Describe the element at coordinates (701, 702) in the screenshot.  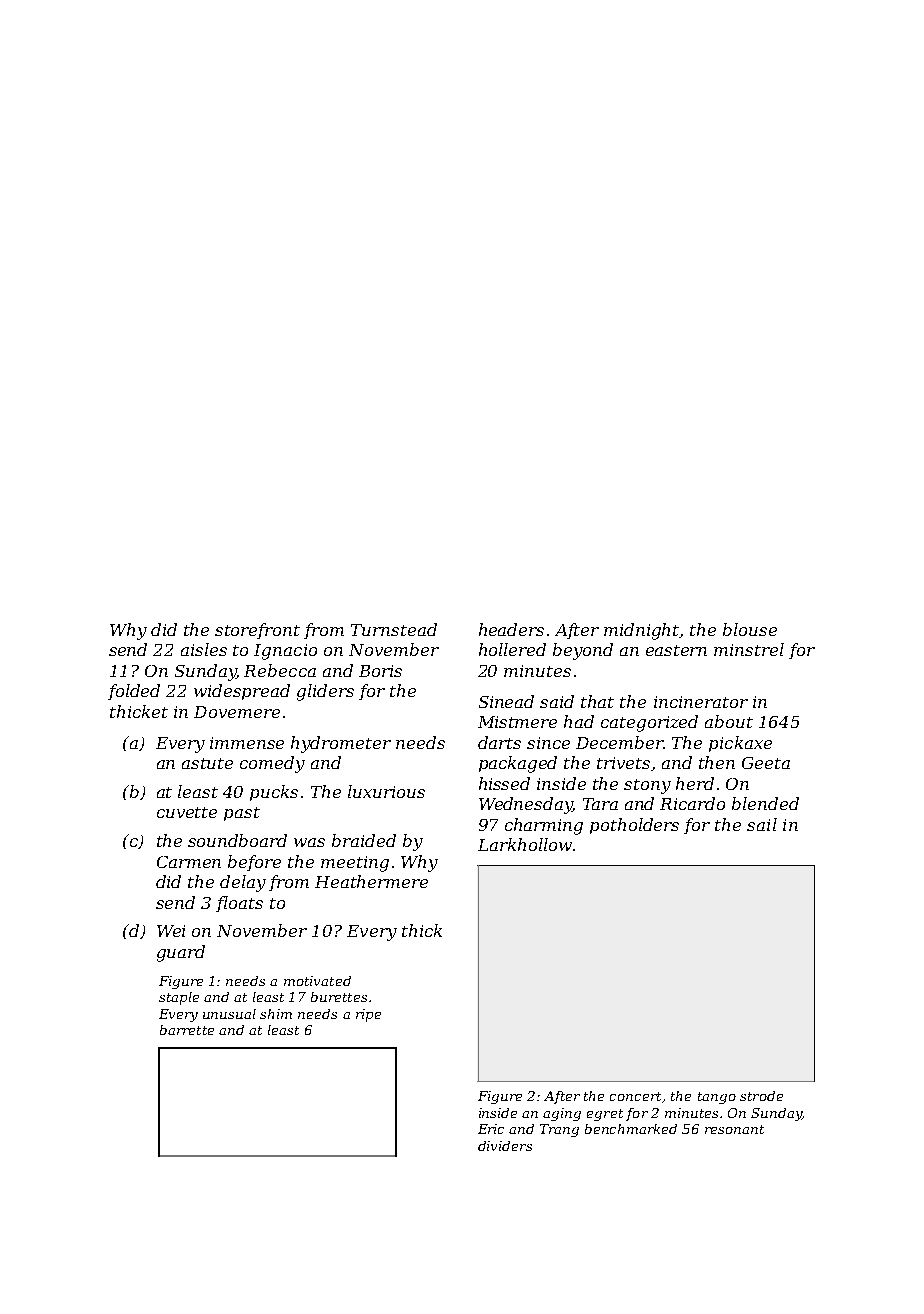
I see `incinerator` at that location.
